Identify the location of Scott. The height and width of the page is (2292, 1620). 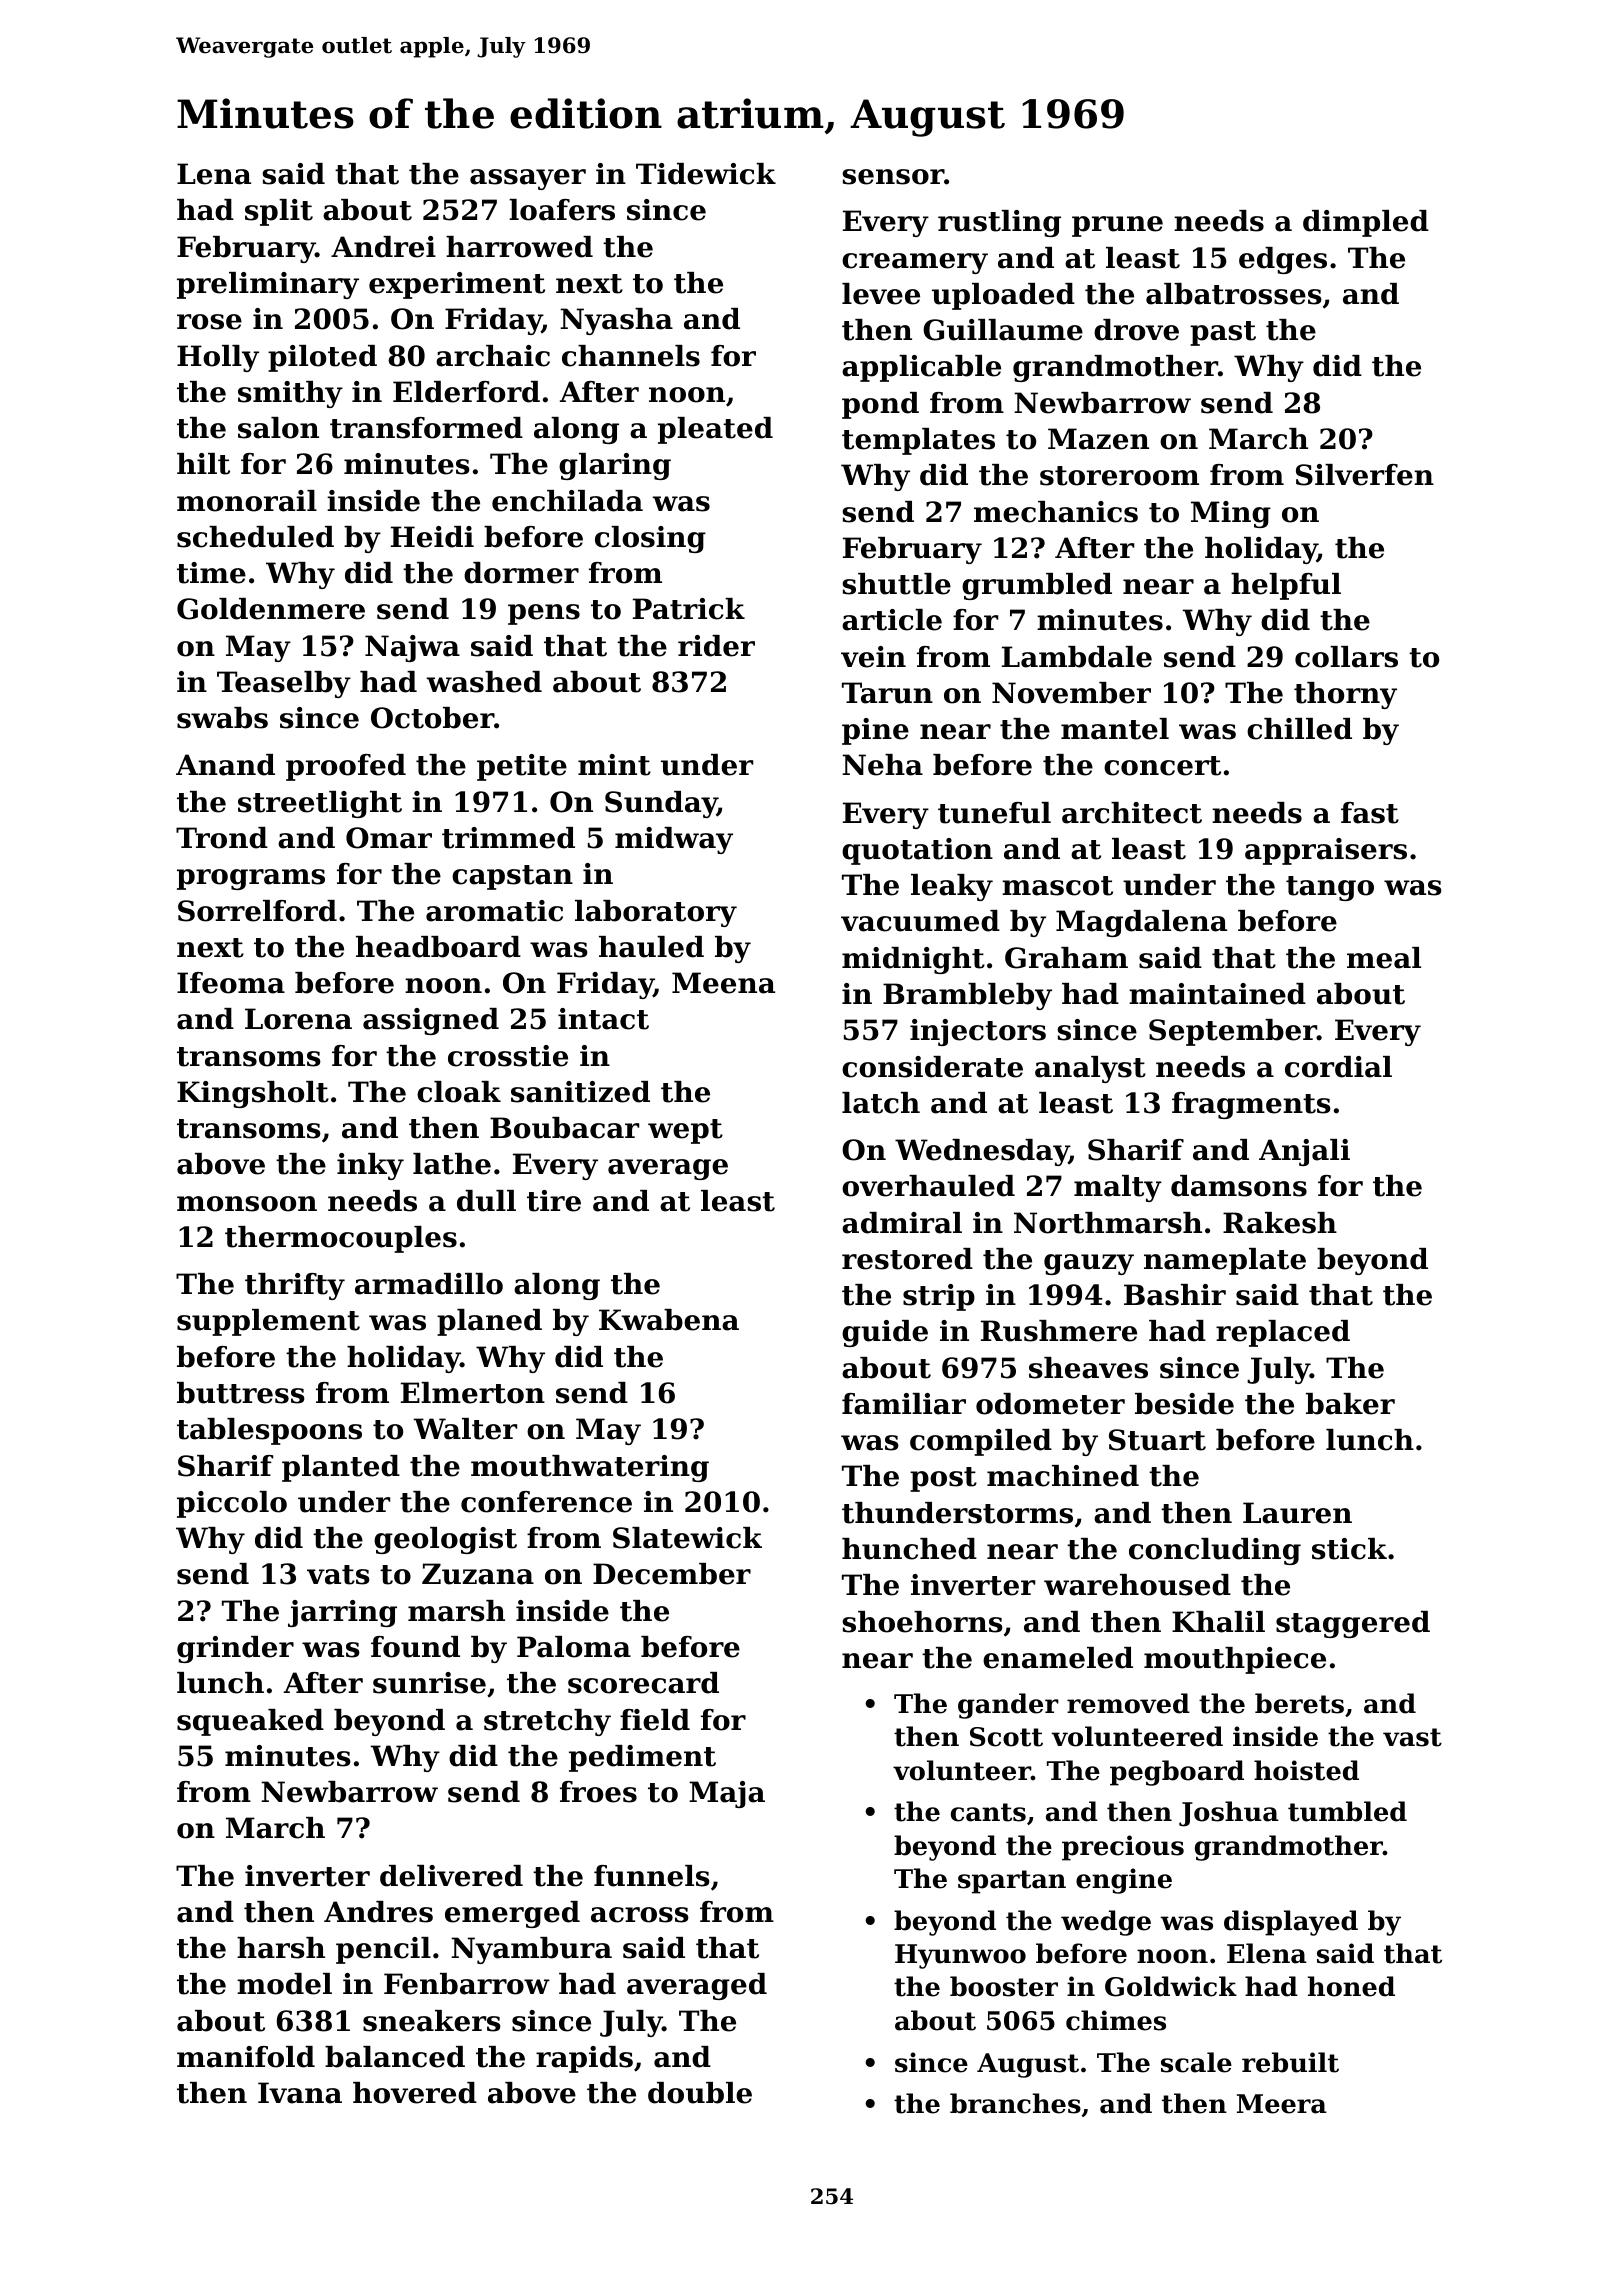
(1006, 1737).
